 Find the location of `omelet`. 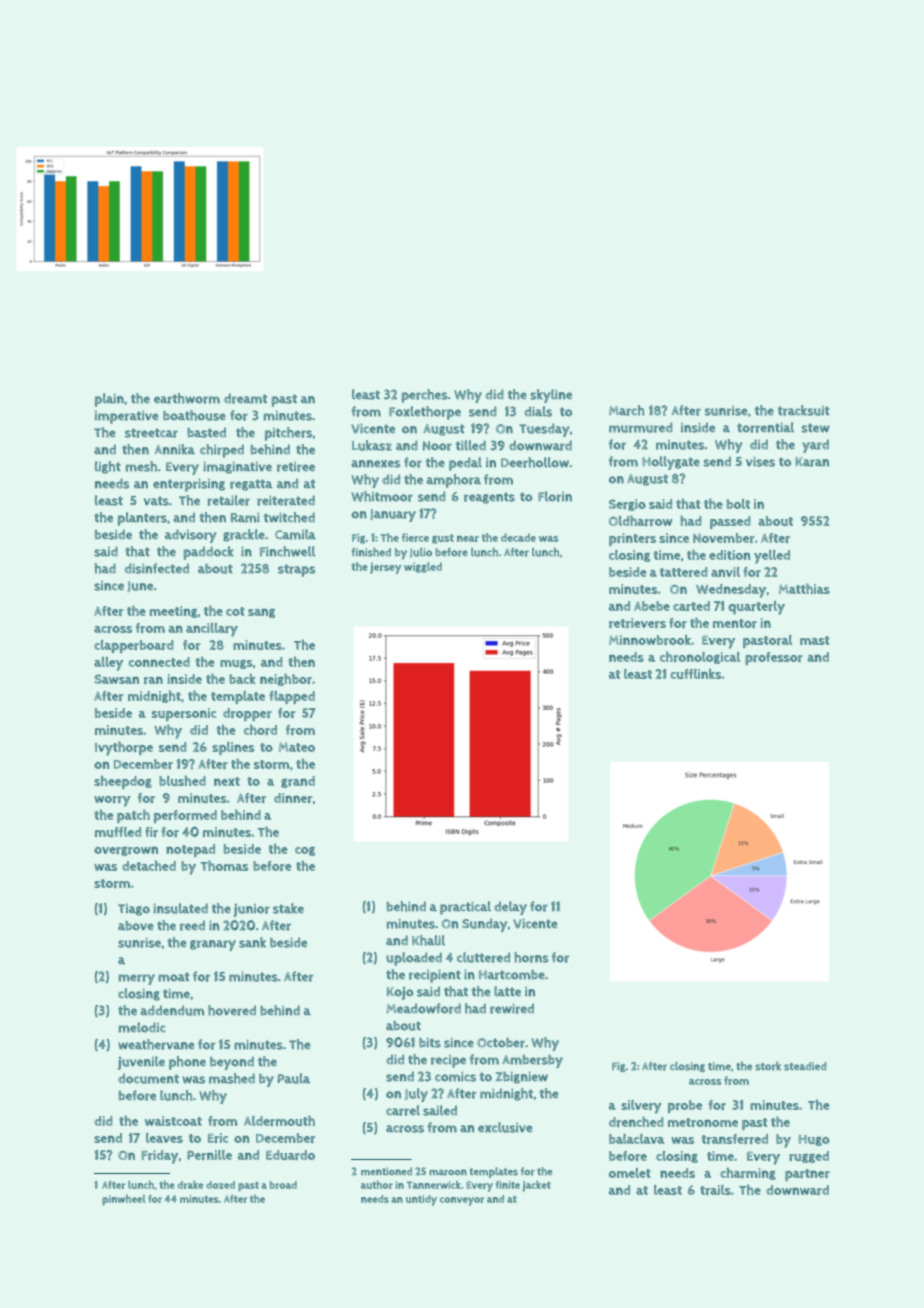

omelet is located at coordinates (630, 1173).
